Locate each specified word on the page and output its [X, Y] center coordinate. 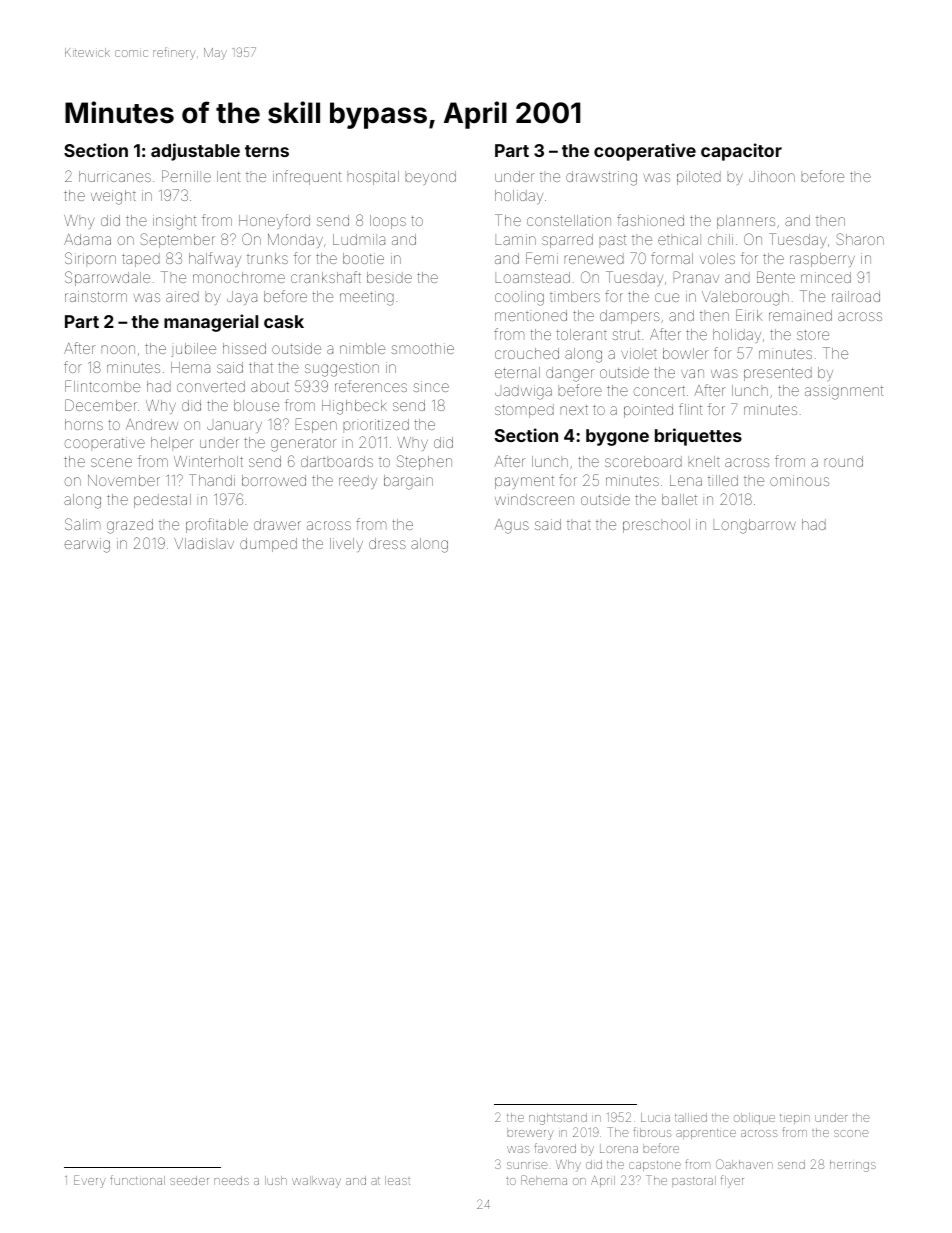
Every [90, 1181]
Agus [511, 526]
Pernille [186, 176]
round [843, 461]
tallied [691, 1117]
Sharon [860, 239]
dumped [268, 545]
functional [138, 1180]
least [397, 1180]
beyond [430, 178]
